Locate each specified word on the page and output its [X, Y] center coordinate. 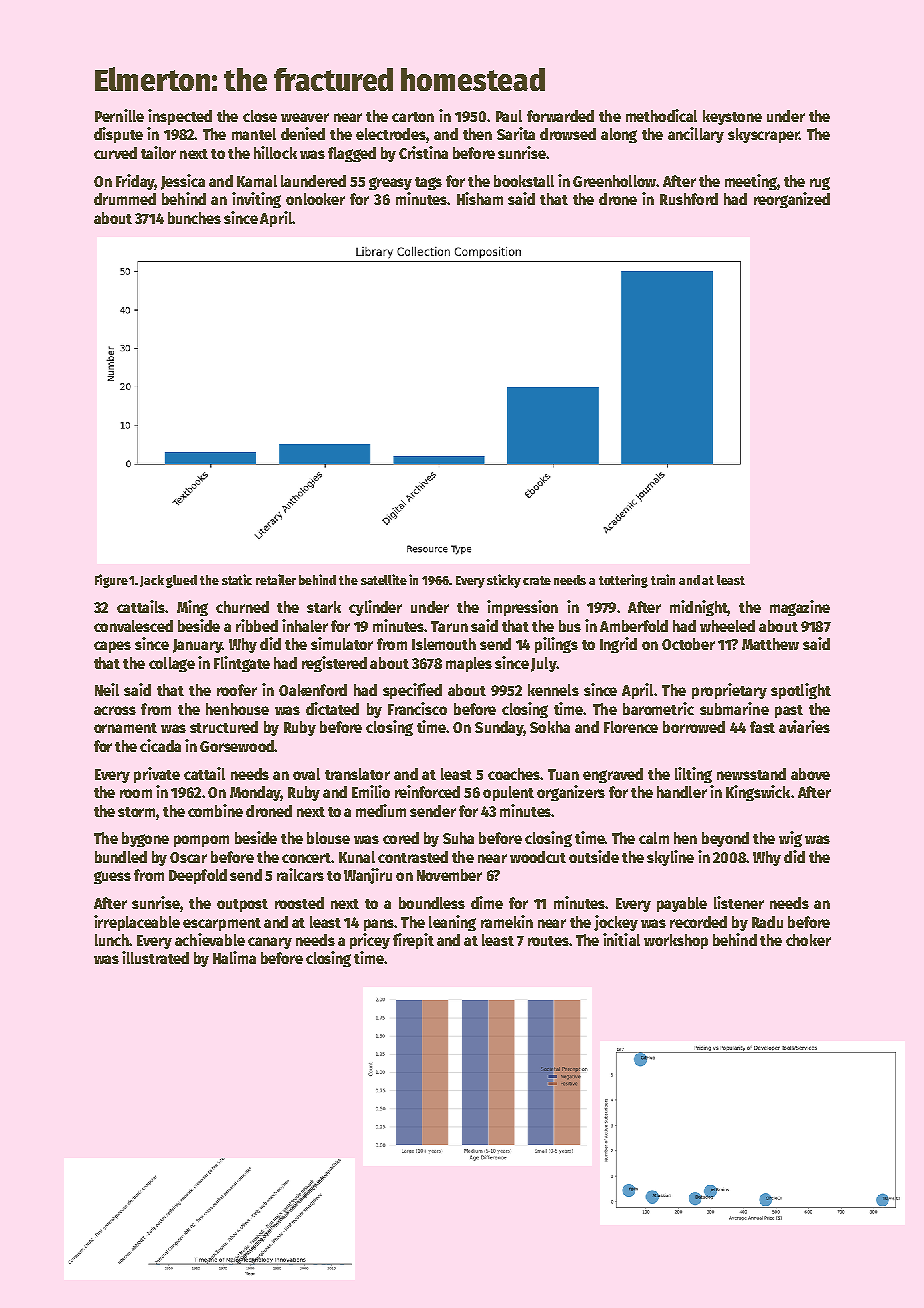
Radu [767, 922]
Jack [152, 581]
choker [808, 940]
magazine [800, 608]
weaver [305, 117]
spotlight [801, 691]
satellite [384, 579]
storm [136, 812]
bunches [194, 218]
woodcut [538, 857]
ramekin [507, 921]
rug [820, 183]
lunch [112, 940]
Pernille [119, 115]
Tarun [449, 626]
